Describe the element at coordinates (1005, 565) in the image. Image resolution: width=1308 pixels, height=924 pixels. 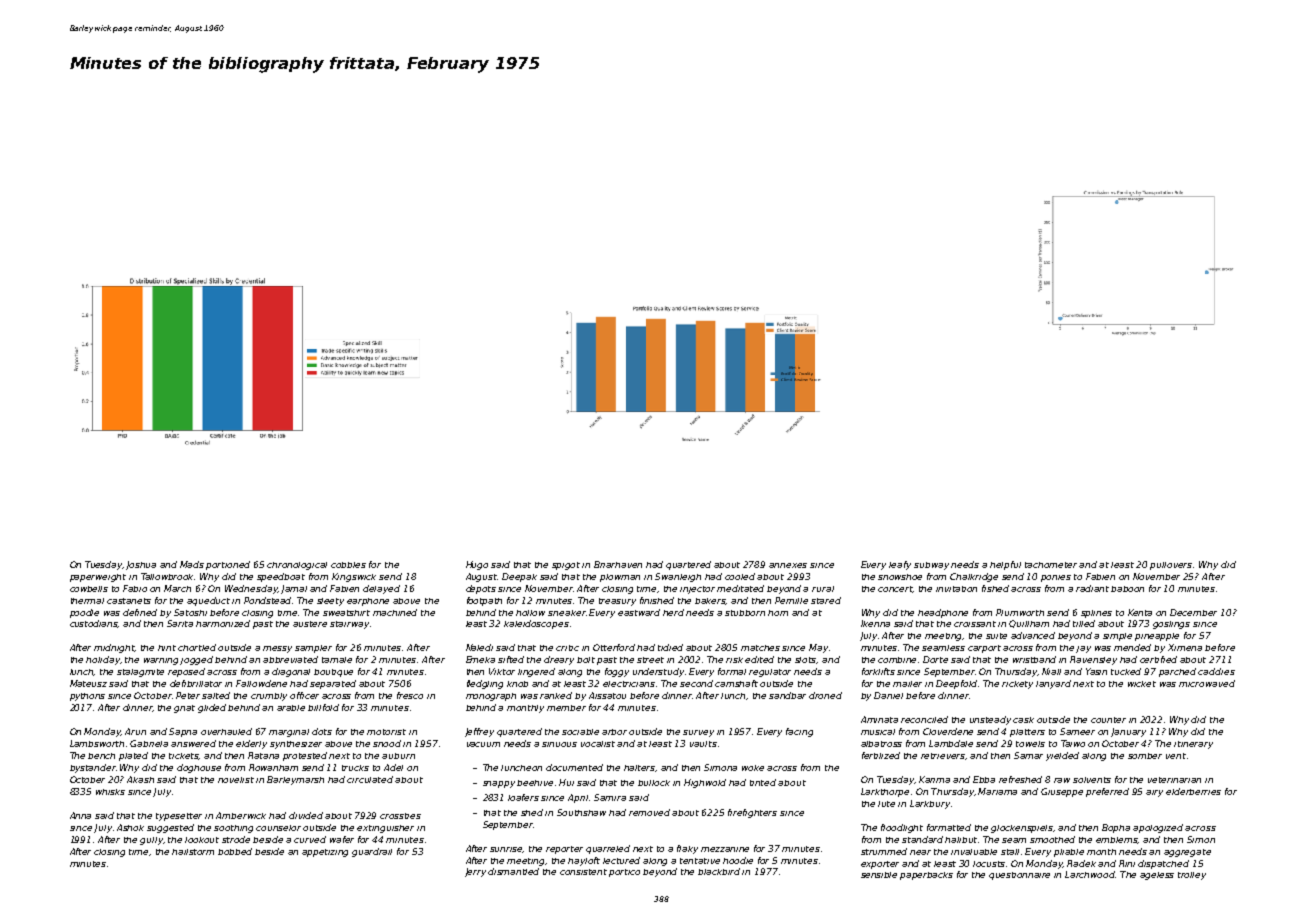
I see `helpful` at that location.
